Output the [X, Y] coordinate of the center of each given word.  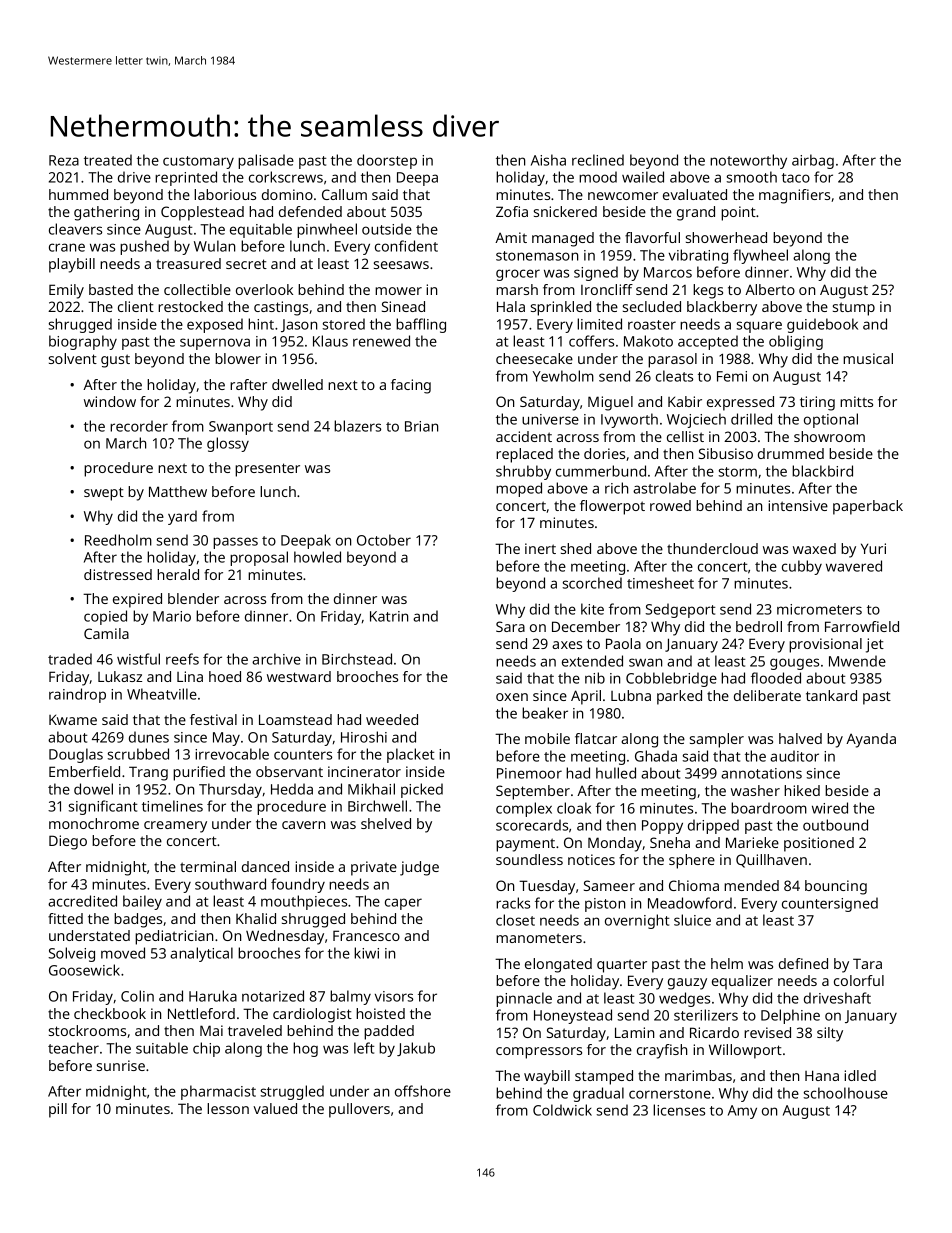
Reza [64, 160]
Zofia [512, 211]
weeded [392, 719]
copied [105, 617]
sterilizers [706, 1015]
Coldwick [562, 1110]
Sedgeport [680, 610]
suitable [162, 1048]
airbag [813, 161]
